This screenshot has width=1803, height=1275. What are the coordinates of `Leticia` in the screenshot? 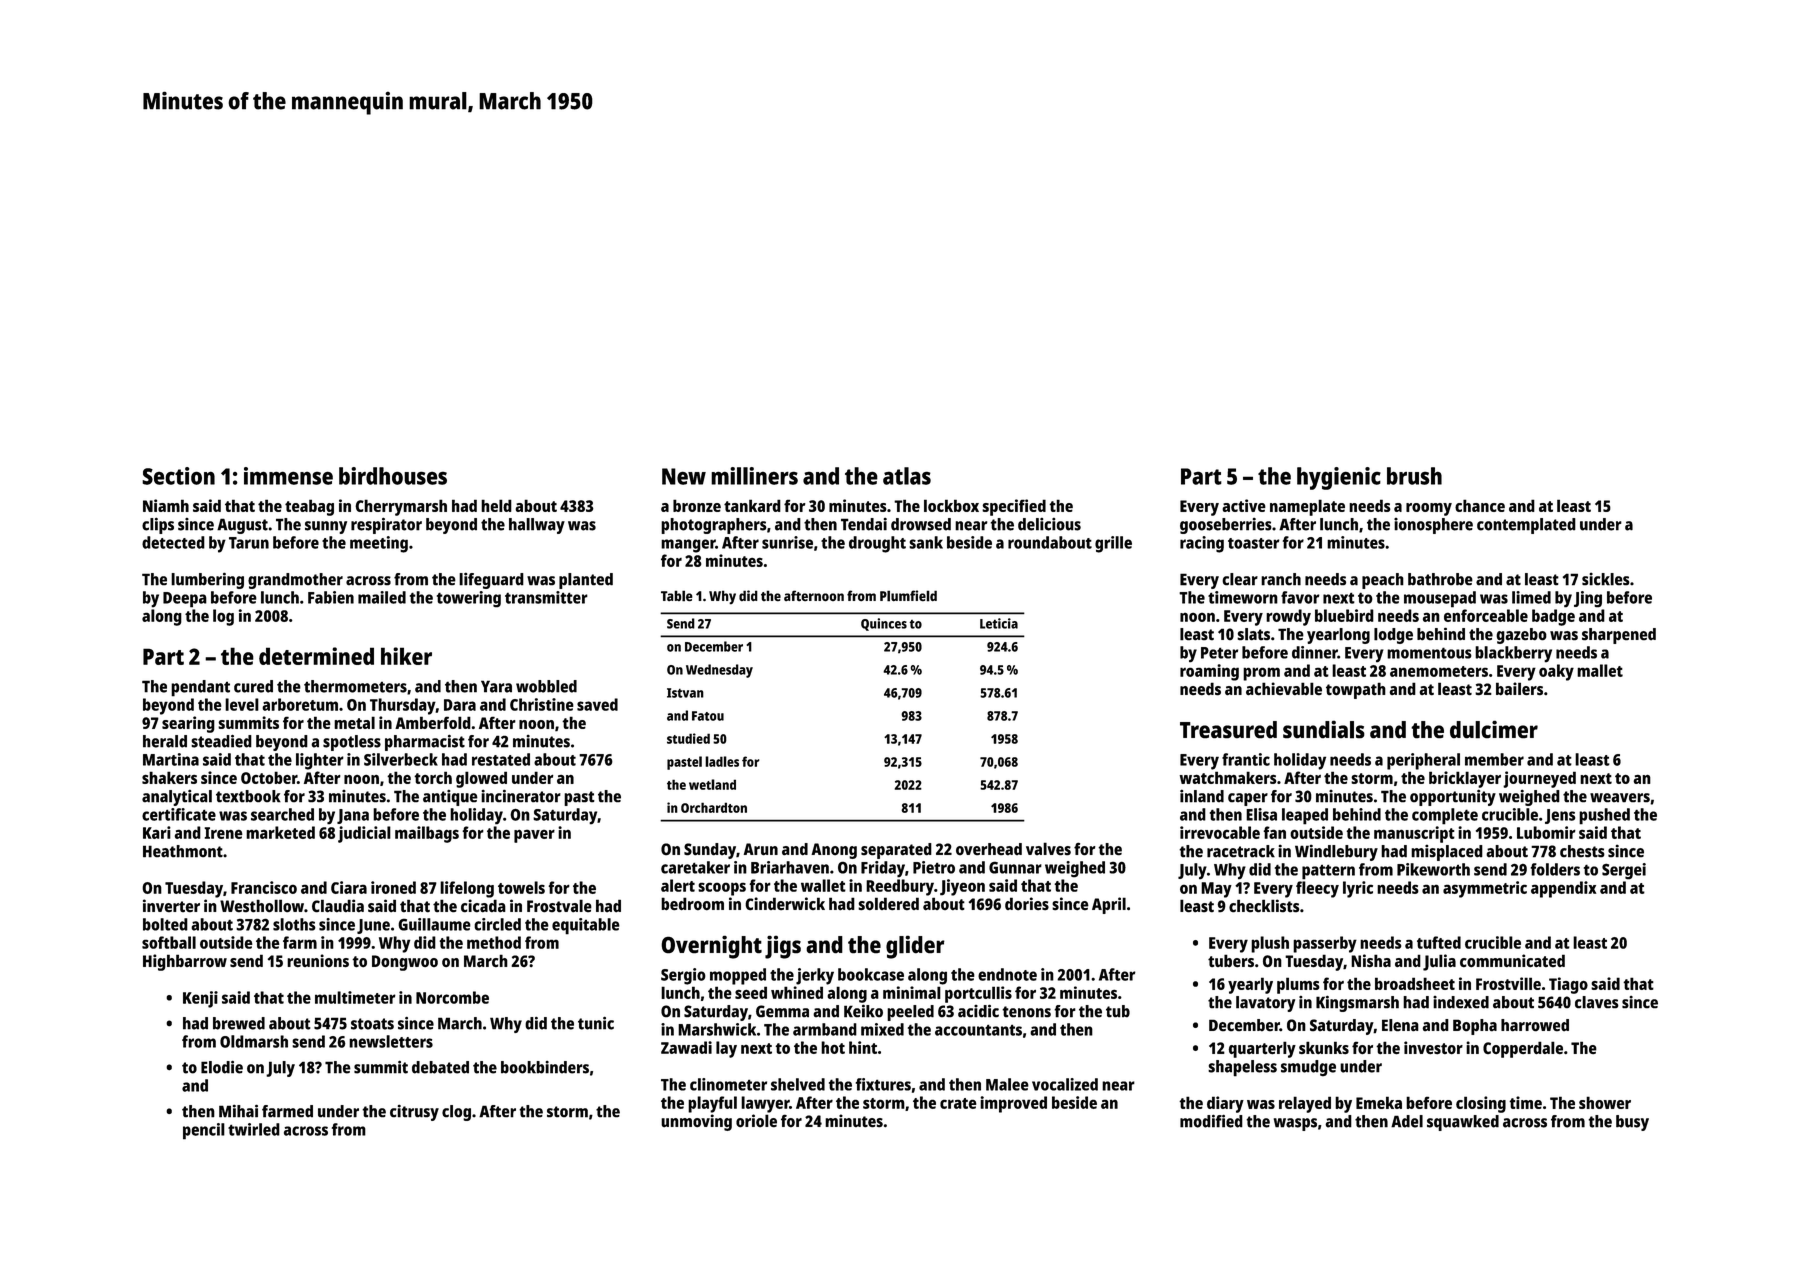 It's located at (999, 623).
